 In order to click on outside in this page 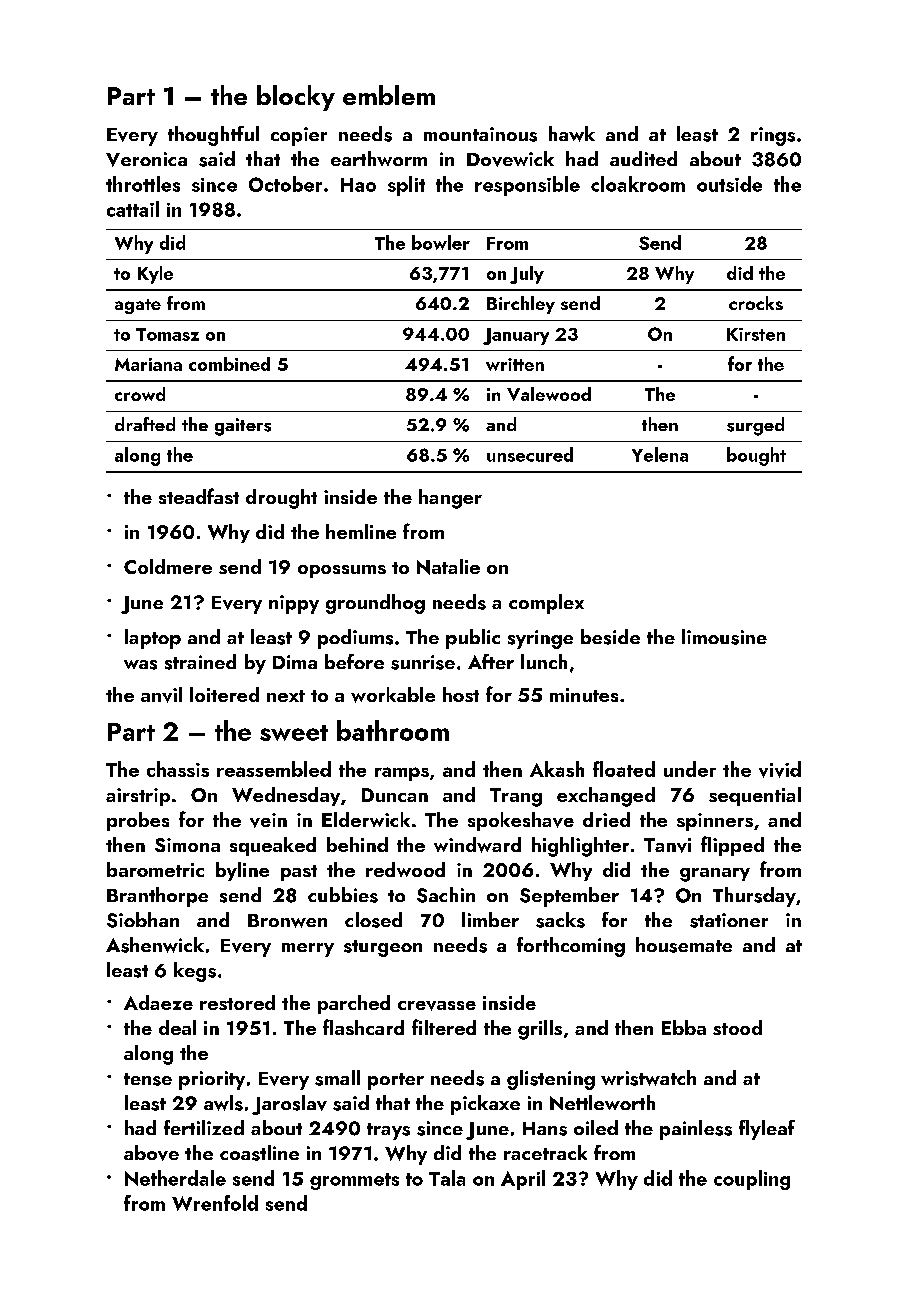, I will do `click(729, 184)`.
